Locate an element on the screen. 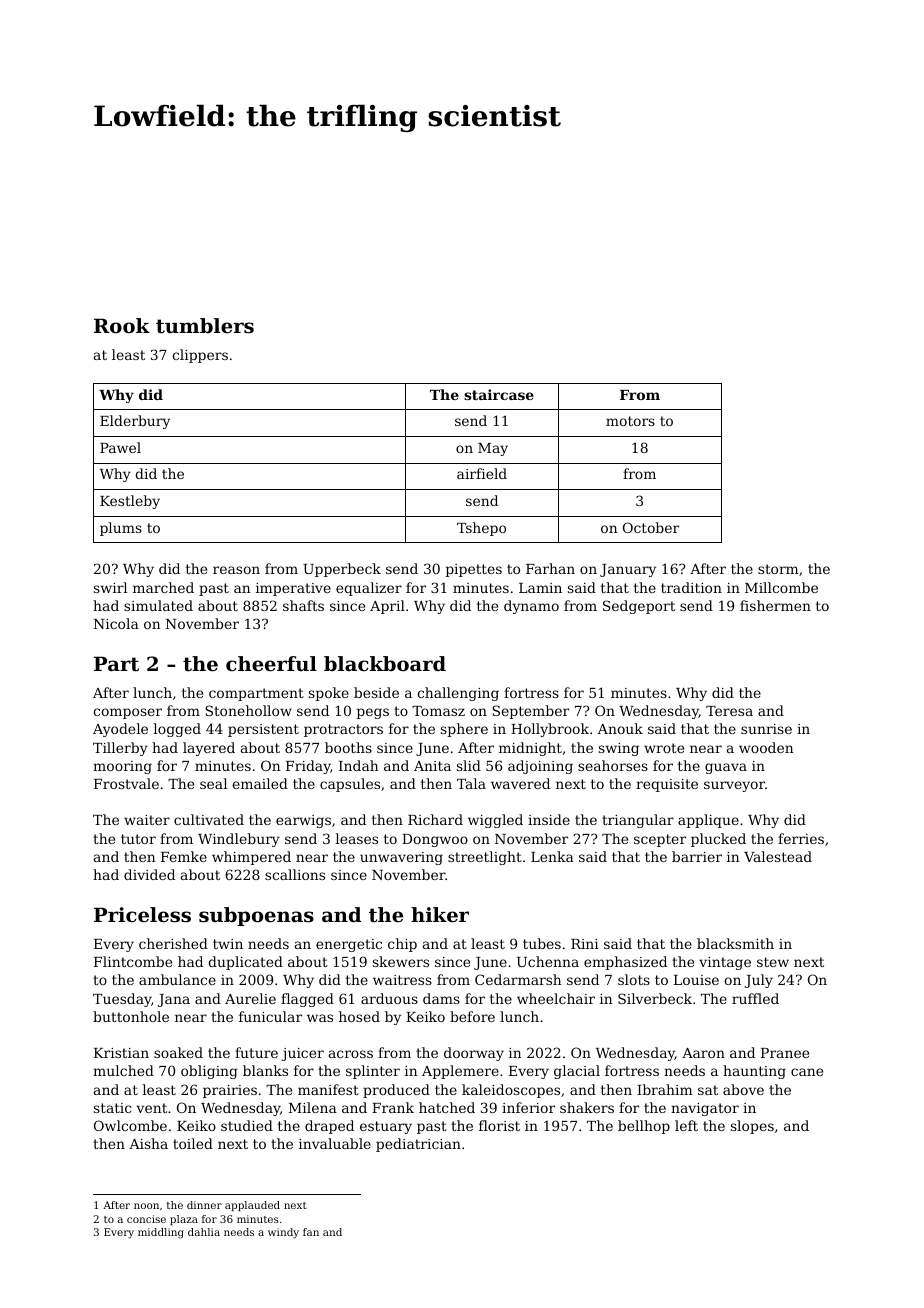 The width and height of the screenshot is (924, 1308). motors is located at coordinates (630, 421).
